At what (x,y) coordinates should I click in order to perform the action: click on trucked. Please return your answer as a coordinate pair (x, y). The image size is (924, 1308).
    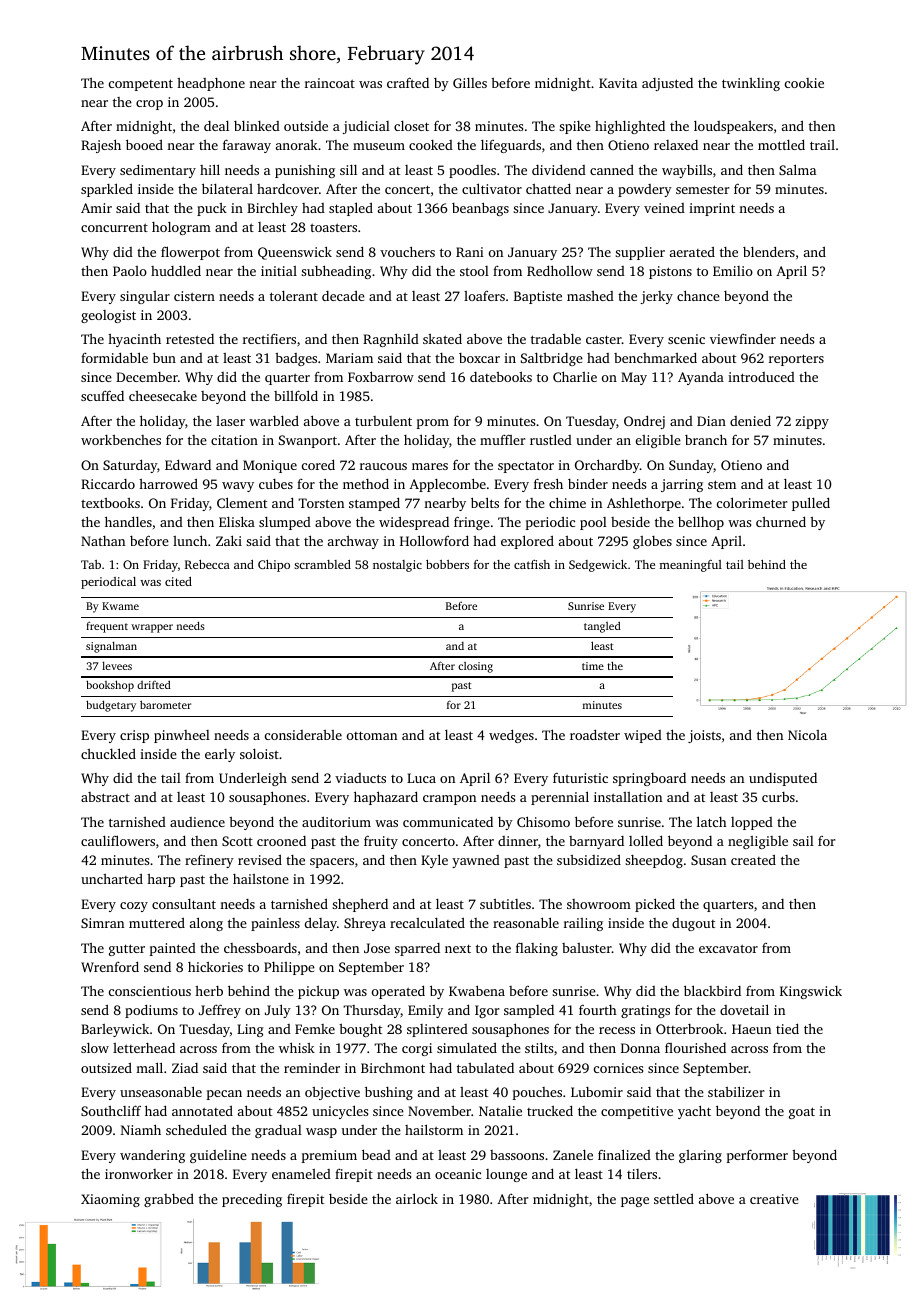
    Looking at the image, I should click on (550, 1111).
